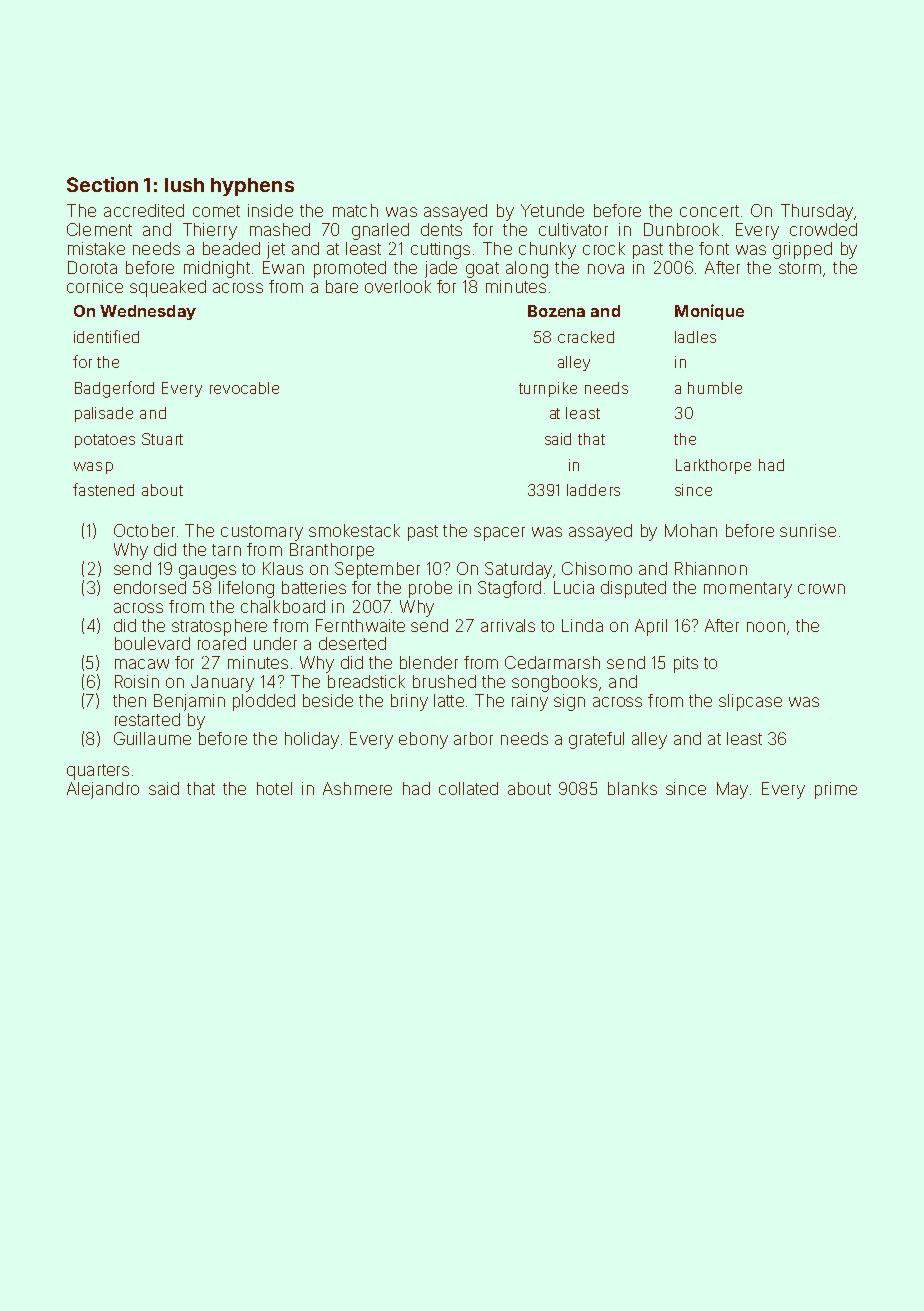  I want to click on hotel, so click(274, 788).
